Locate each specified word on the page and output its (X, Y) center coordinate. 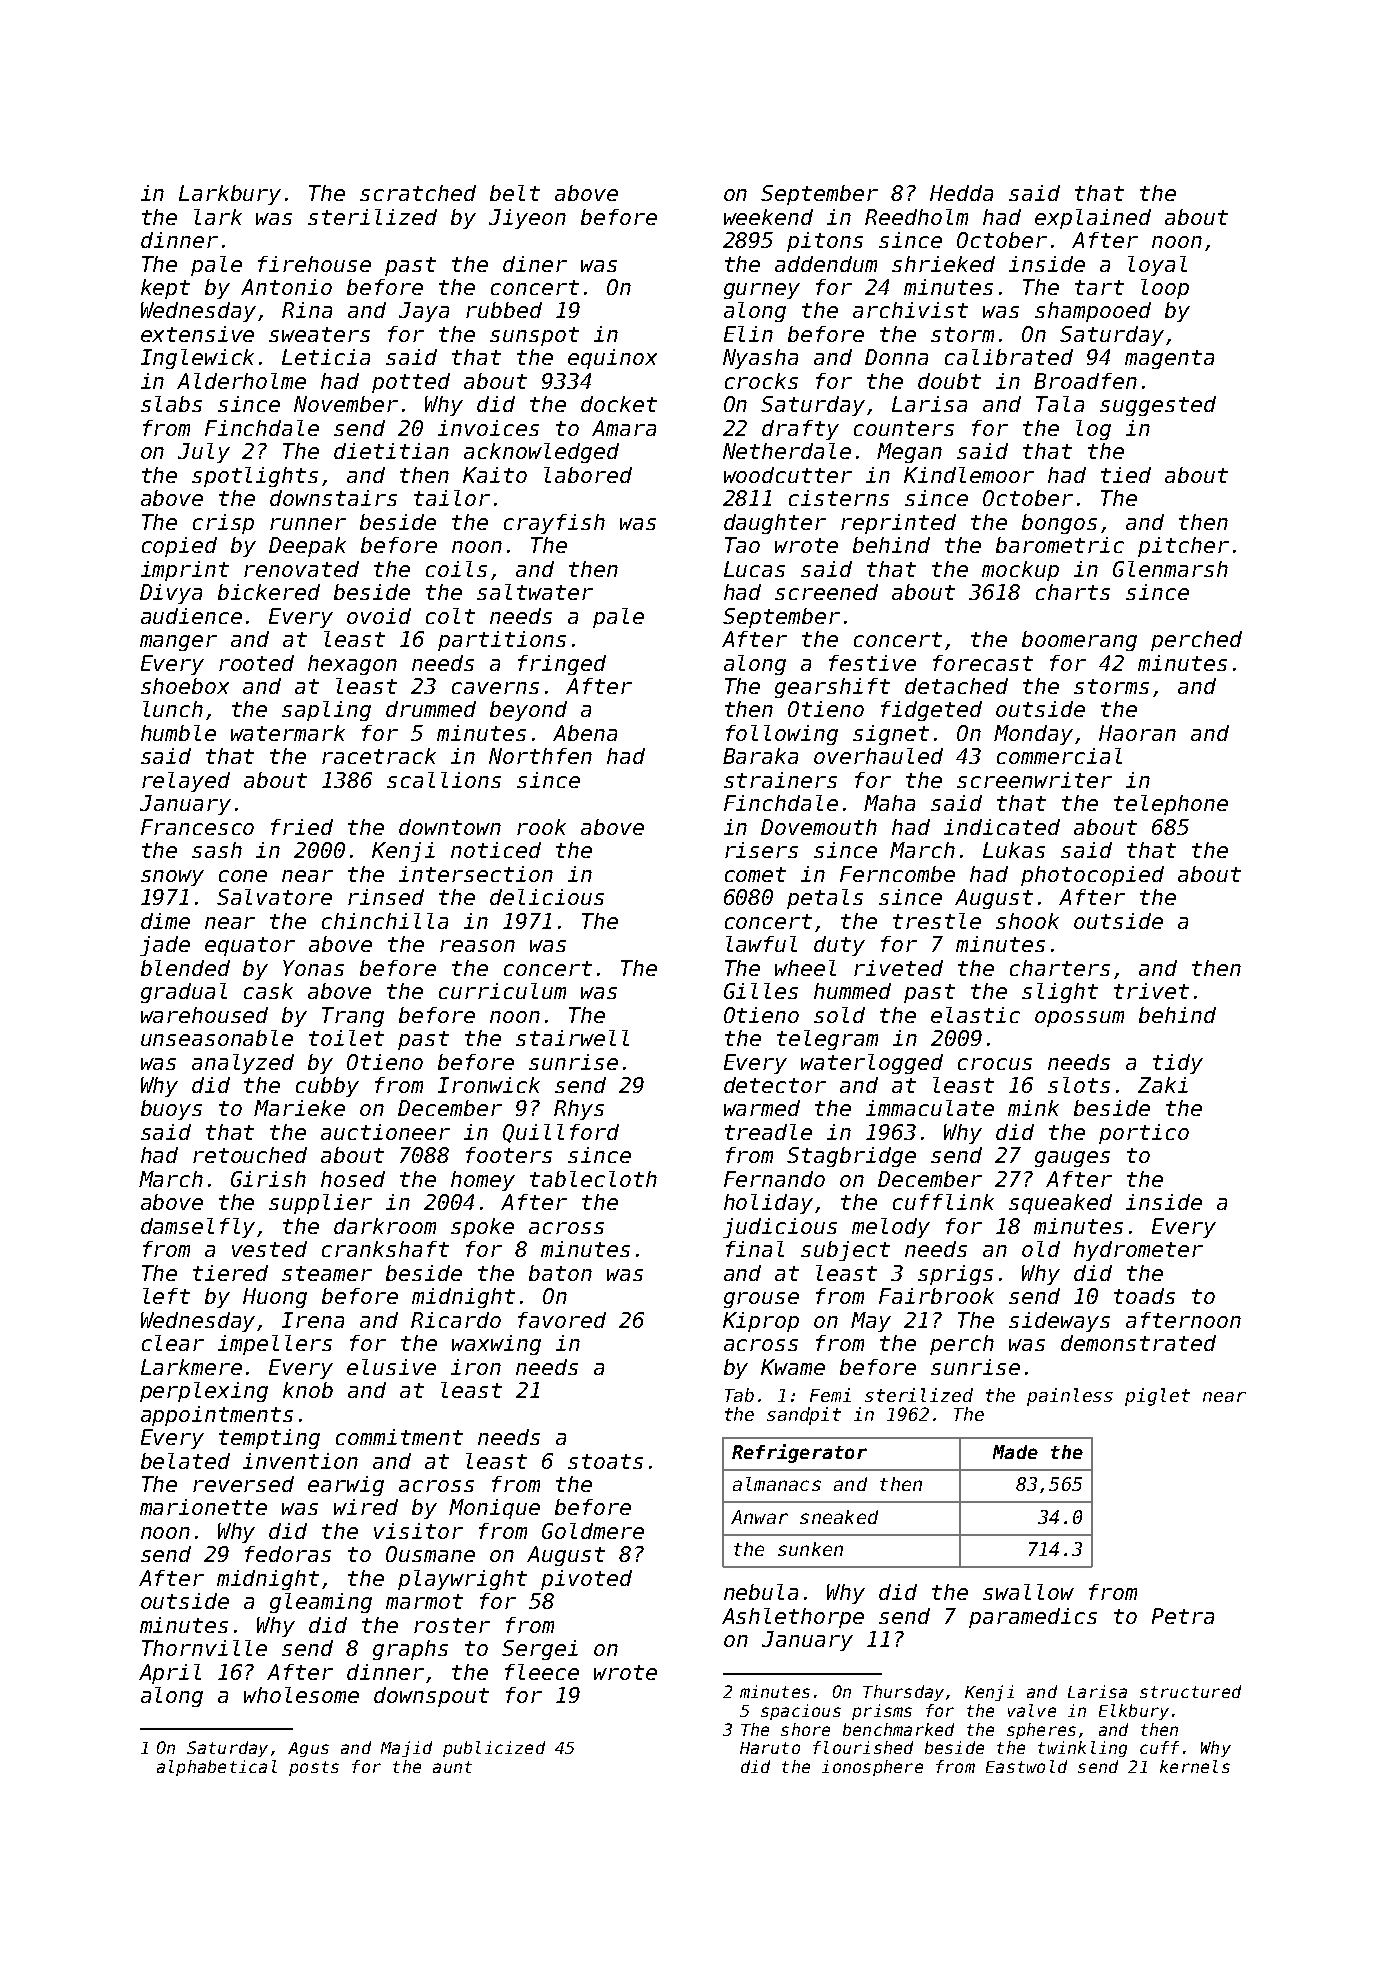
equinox (612, 359)
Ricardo (456, 1320)
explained (1093, 219)
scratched (418, 193)
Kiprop (761, 1322)
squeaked (1060, 1204)
